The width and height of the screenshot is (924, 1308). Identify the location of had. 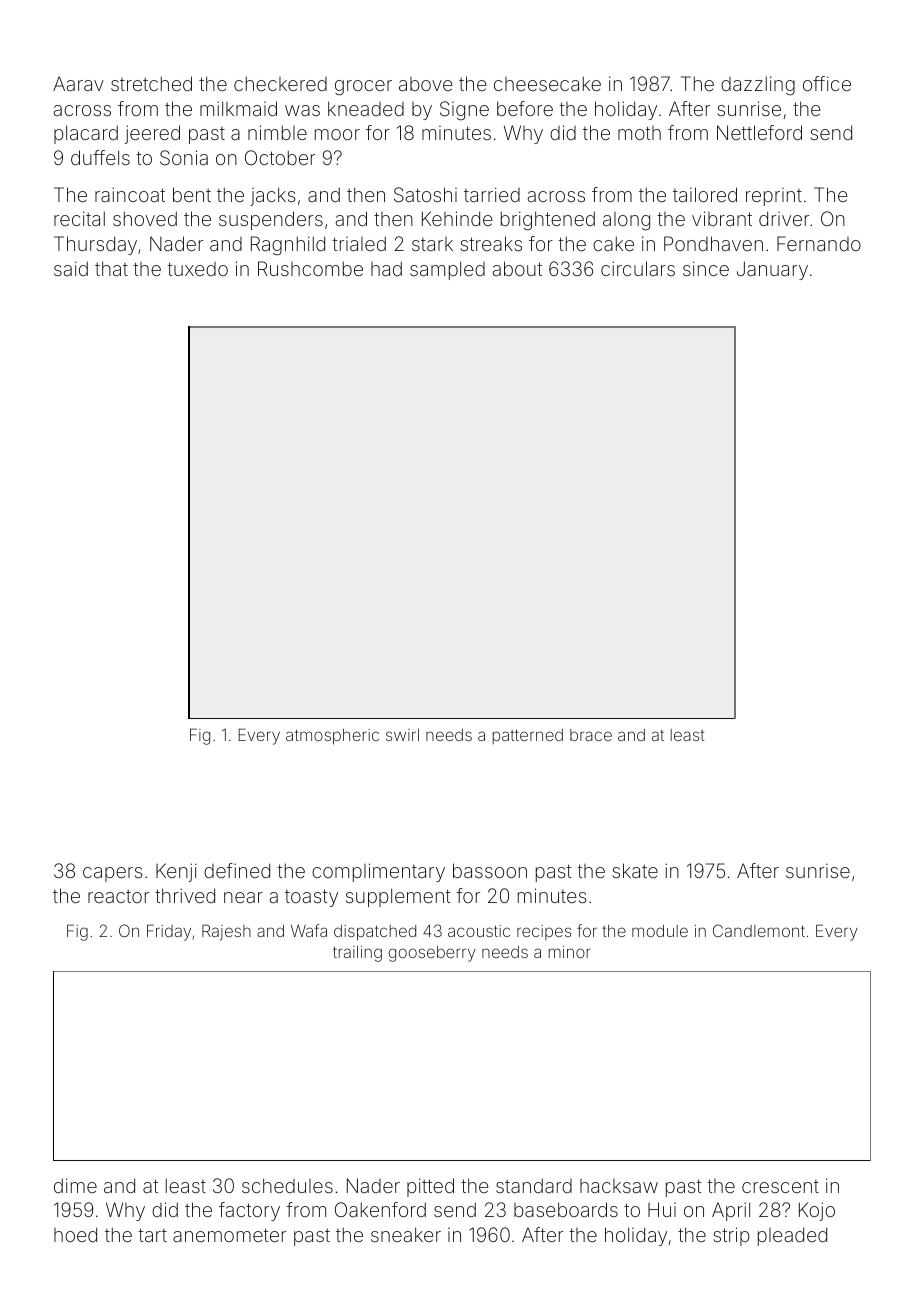
(386, 268).
